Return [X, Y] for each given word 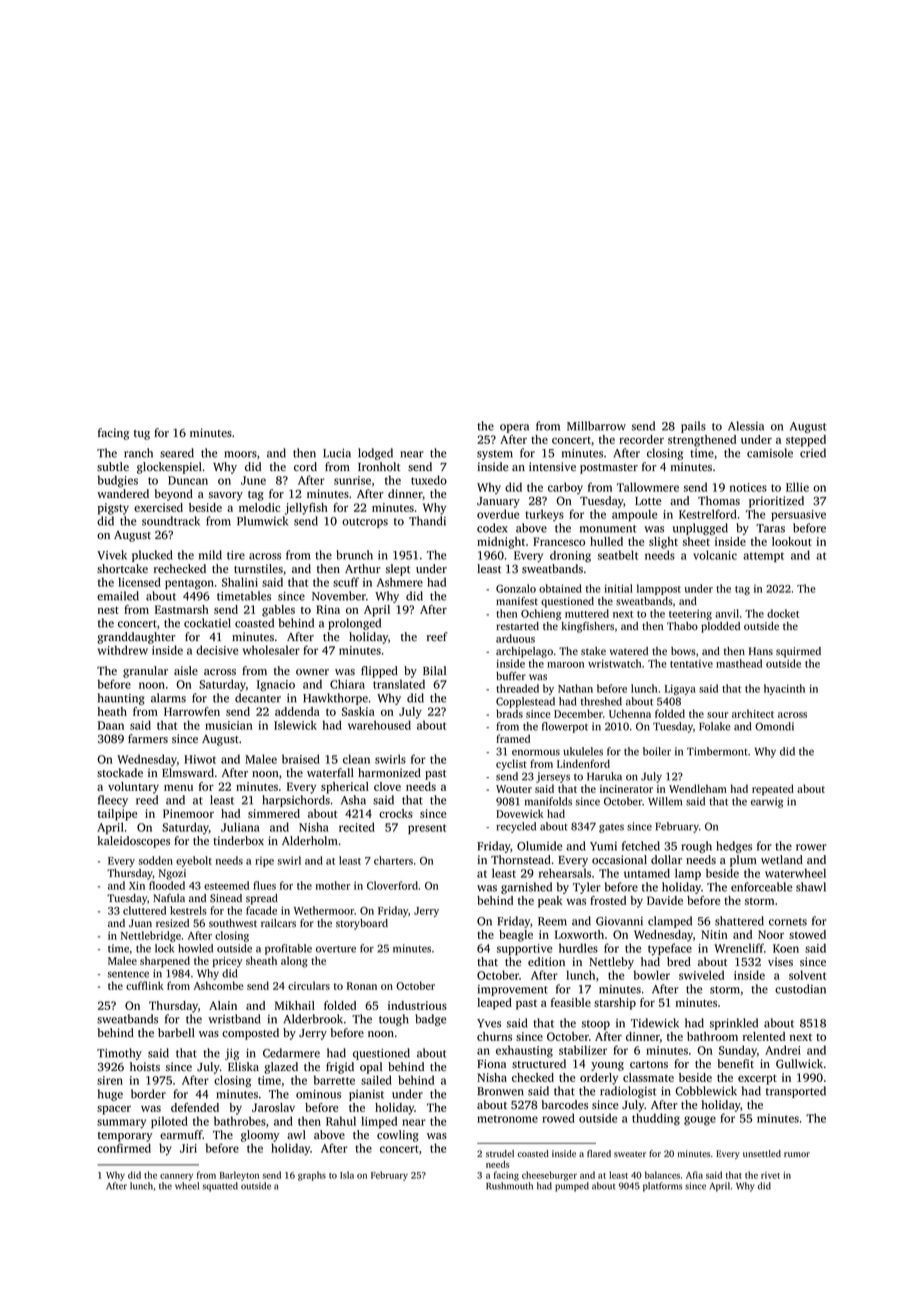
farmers [148, 738]
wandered [123, 493]
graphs [312, 1176]
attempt [763, 557]
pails [693, 427]
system [495, 455]
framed [513, 738]
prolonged [354, 624]
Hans [761, 651]
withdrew [123, 650]
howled [195, 948]
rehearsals [565, 873]
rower [811, 847]
